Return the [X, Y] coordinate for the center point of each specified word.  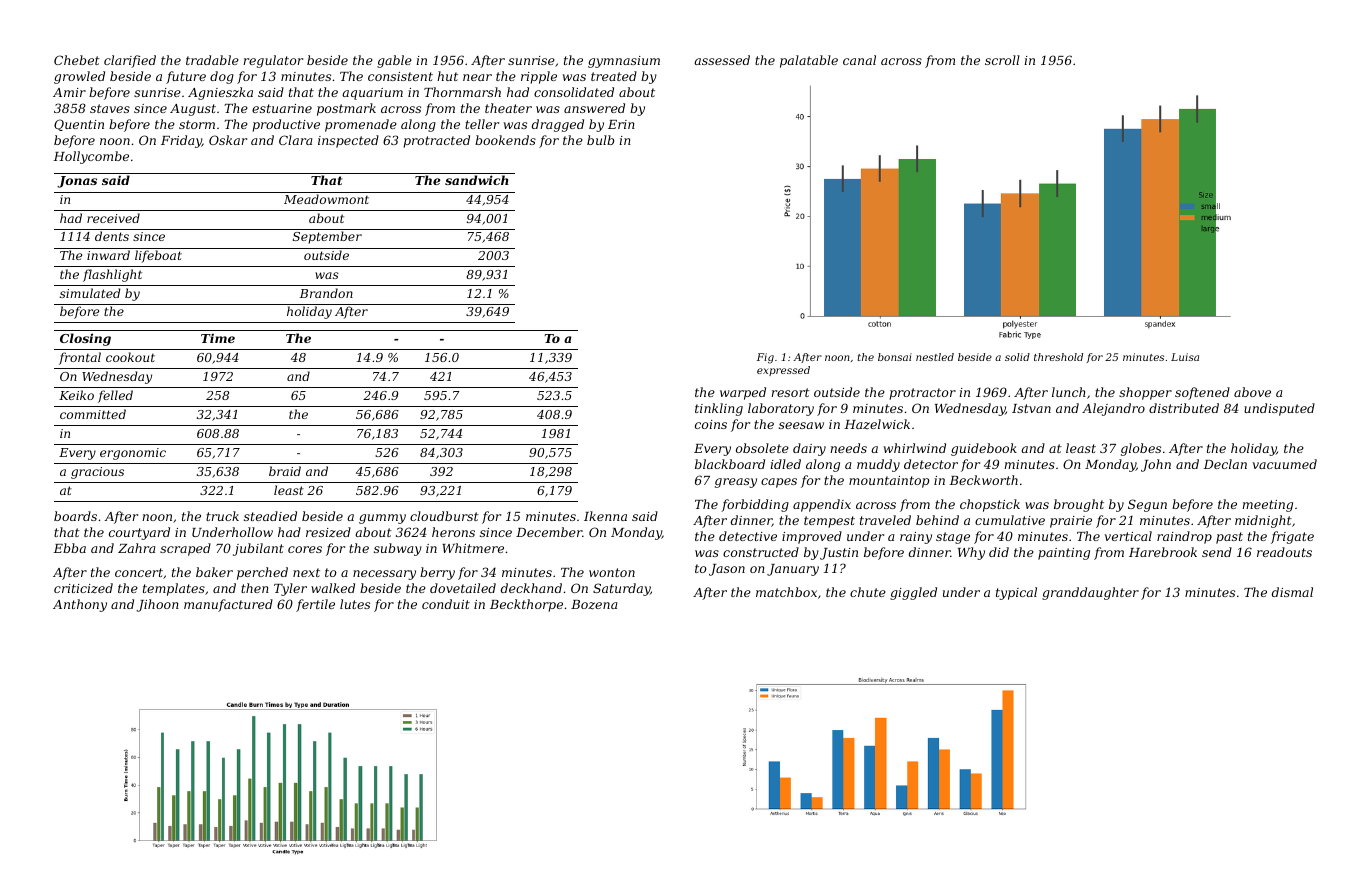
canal [859, 60]
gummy [382, 519]
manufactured [228, 605]
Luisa [1185, 357]
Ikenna [605, 516]
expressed [783, 371]
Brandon [326, 293]
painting [1064, 554]
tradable [212, 60]
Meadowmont [326, 199]
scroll [1002, 60]
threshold [1058, 357]
